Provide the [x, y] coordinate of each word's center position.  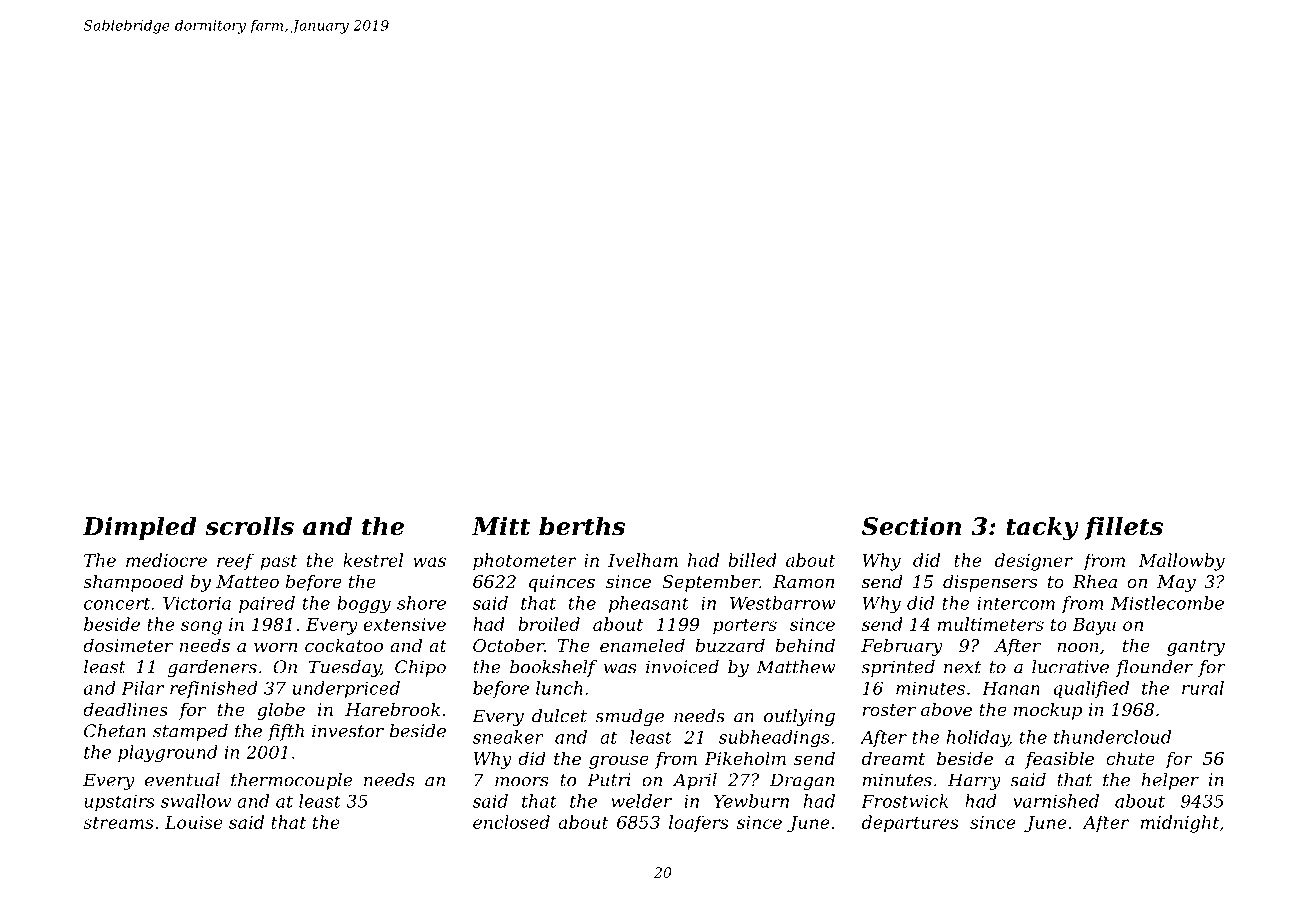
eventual [182, 780]
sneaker [508, 737]
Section [911, 526]
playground [168, 754]
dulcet [559, 716]
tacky [1042, 528]
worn [275, 647]
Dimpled [140, 528]
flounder [1154, 668]
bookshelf [553, 668]
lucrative [1070, 667]
